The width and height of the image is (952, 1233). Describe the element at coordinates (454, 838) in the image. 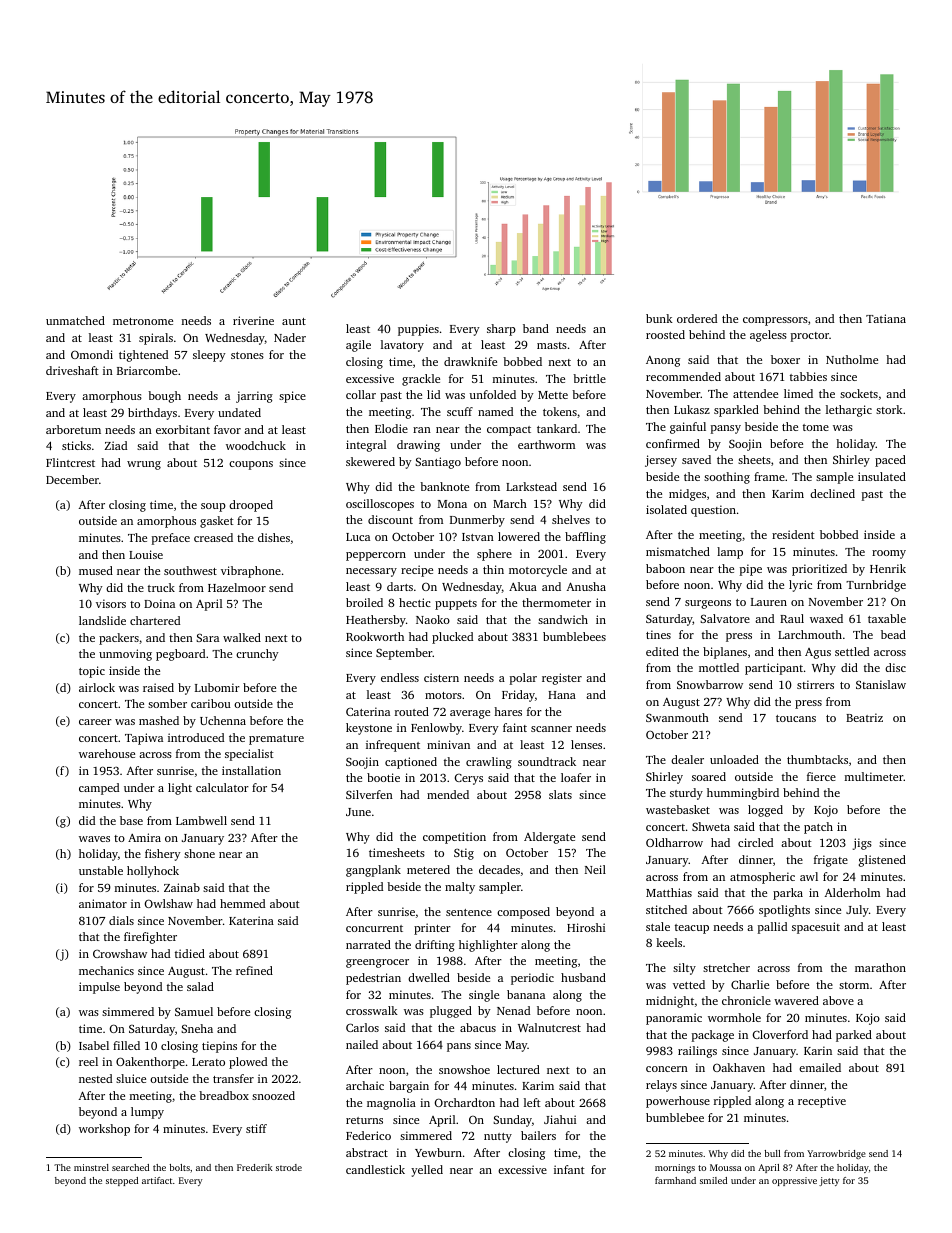

I see `competition` at that location.
